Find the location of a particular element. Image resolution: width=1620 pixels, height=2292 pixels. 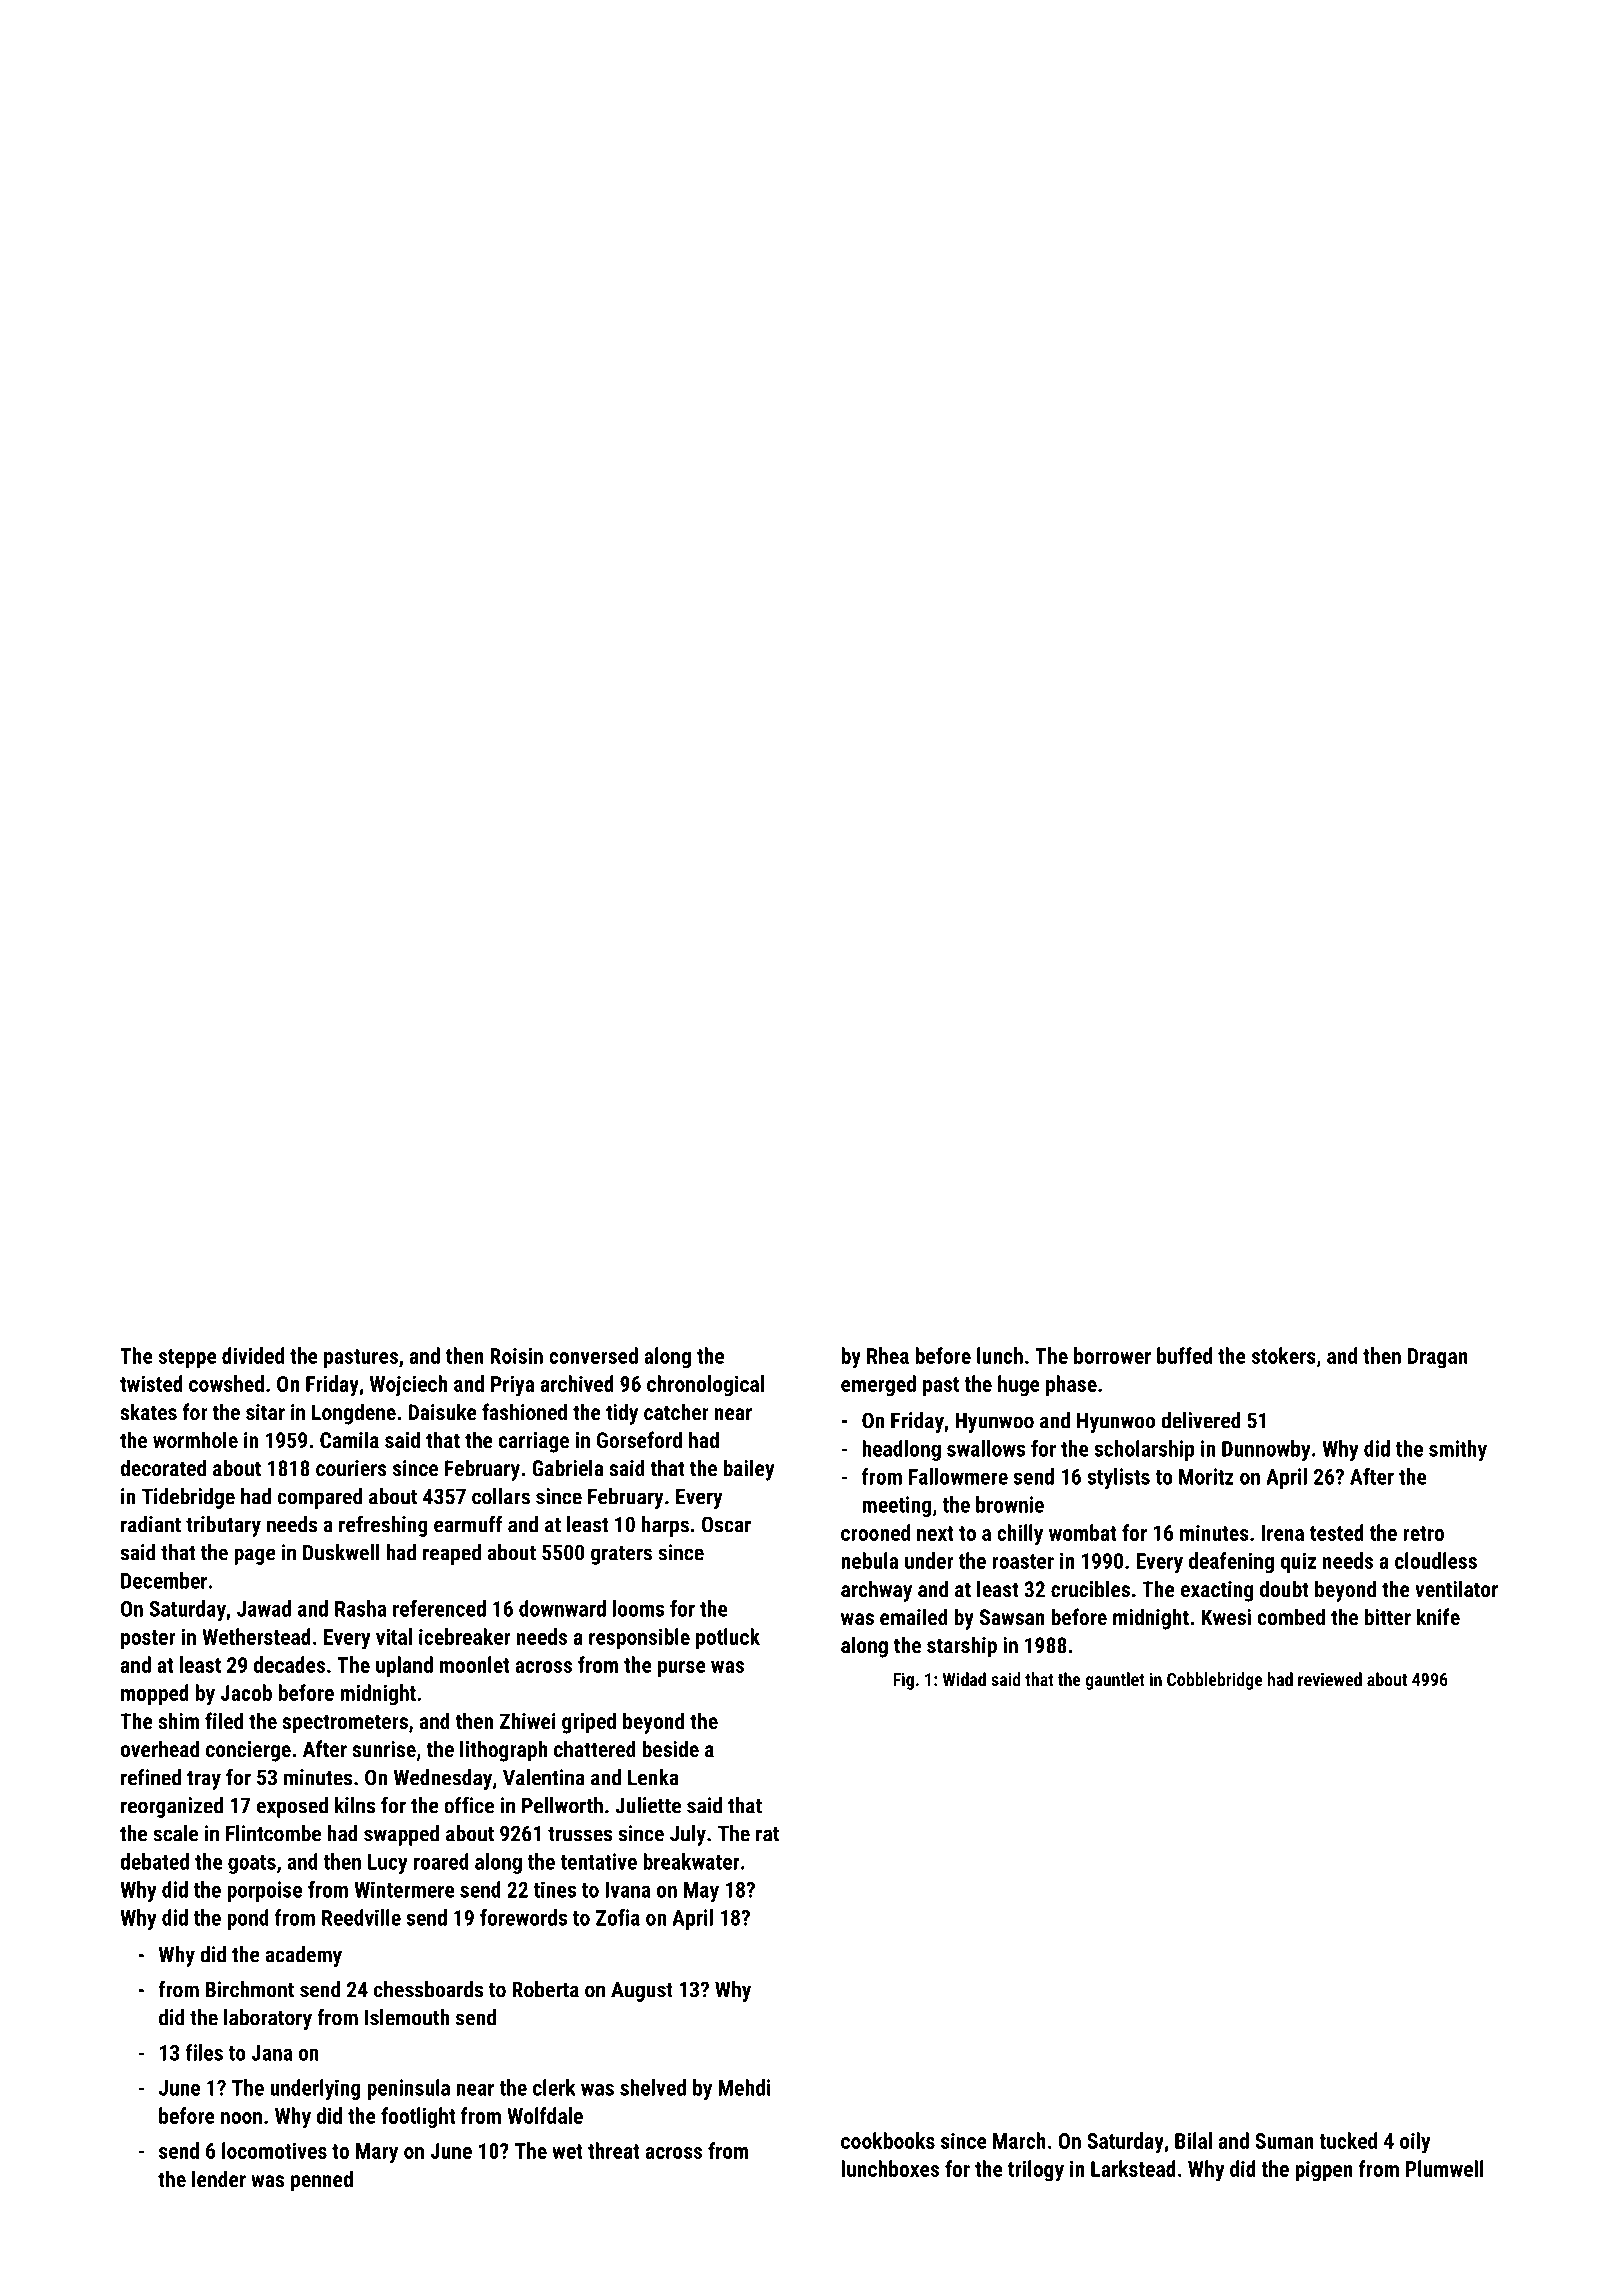

noon is located at coordinates (241, 2118).
